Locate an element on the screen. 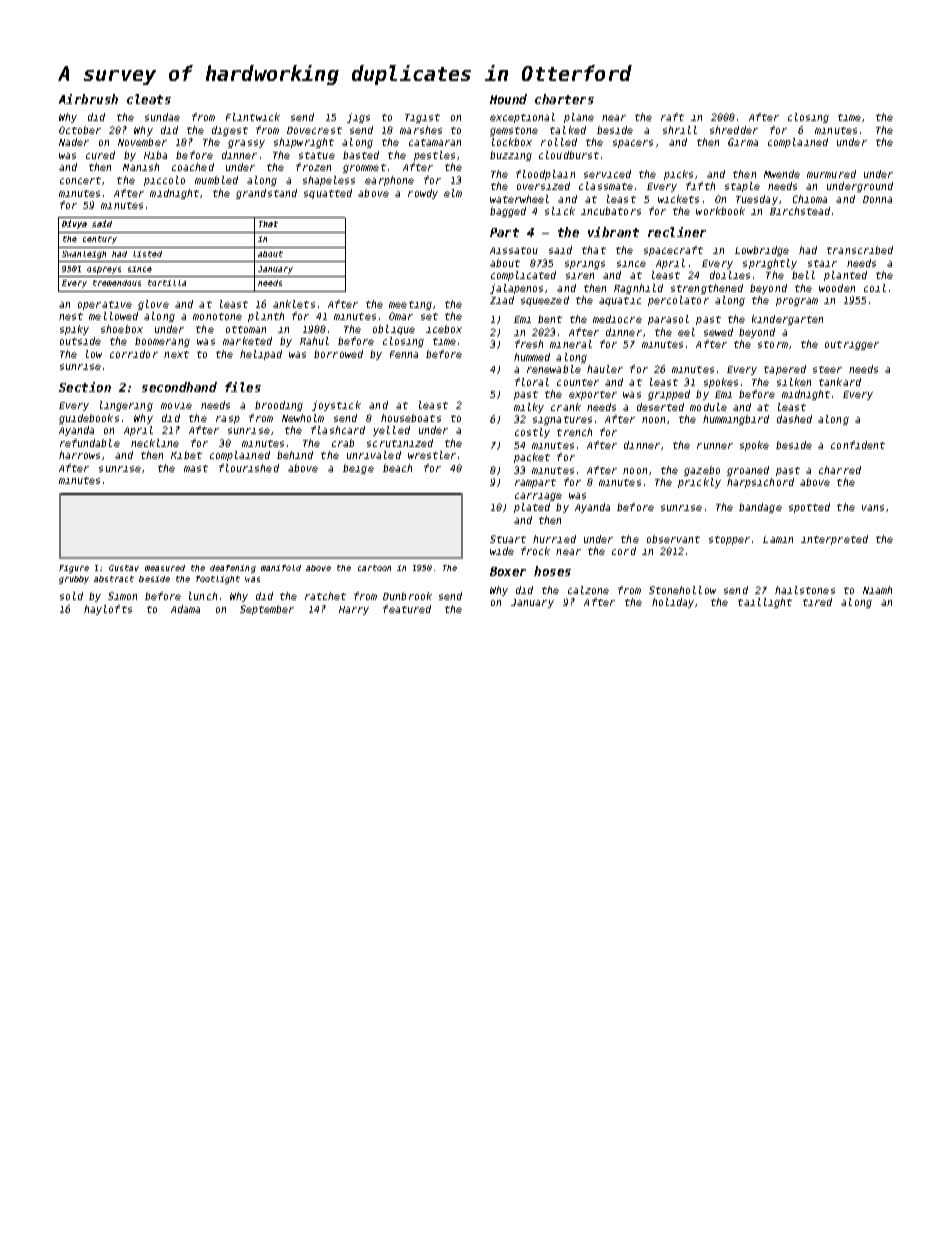 Image resolution: width=952 pixels, height=1233 pixels. kindergarten is located at coordinates (787, 320).
